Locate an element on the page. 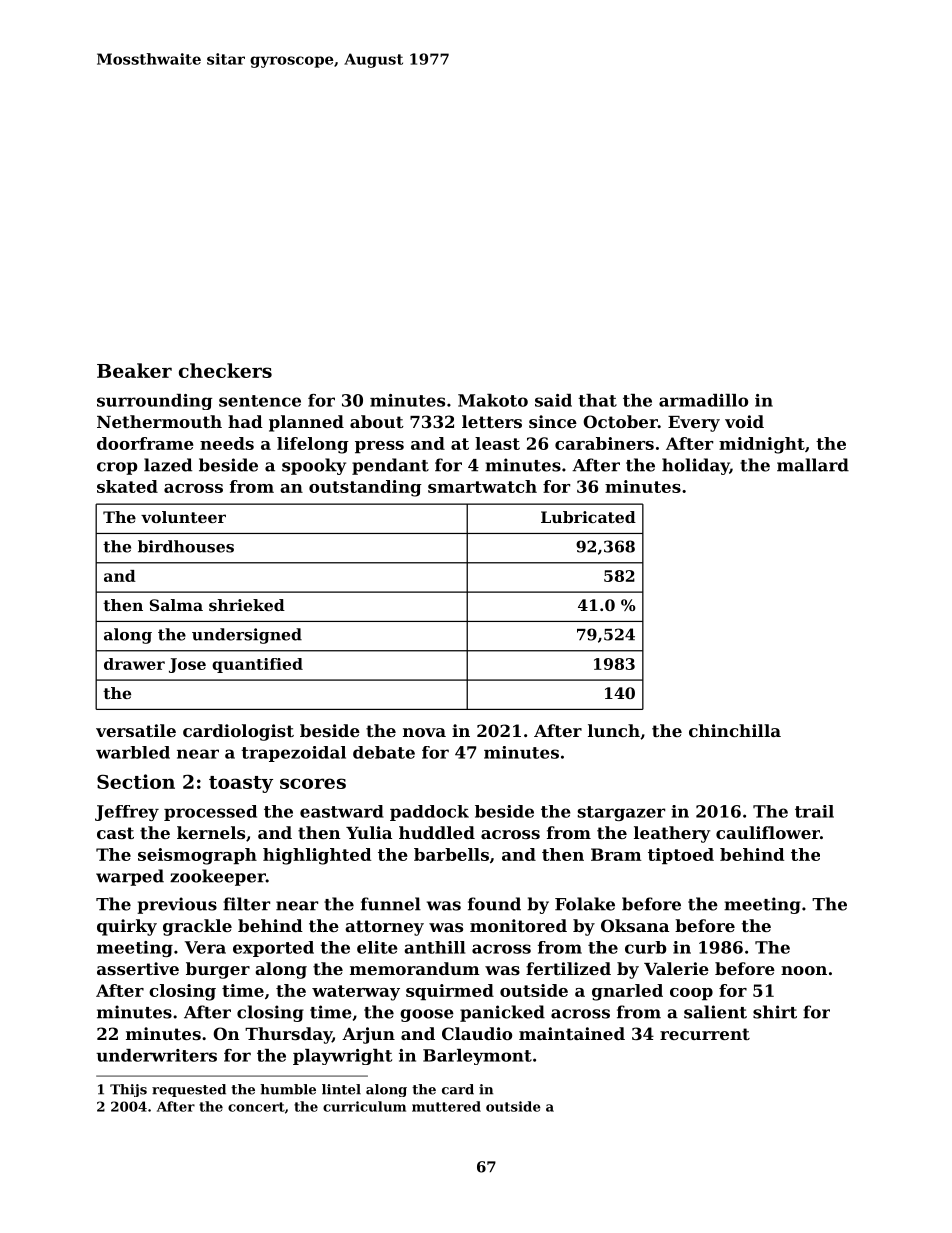  shrieked is located at coordinates (247, 605).
